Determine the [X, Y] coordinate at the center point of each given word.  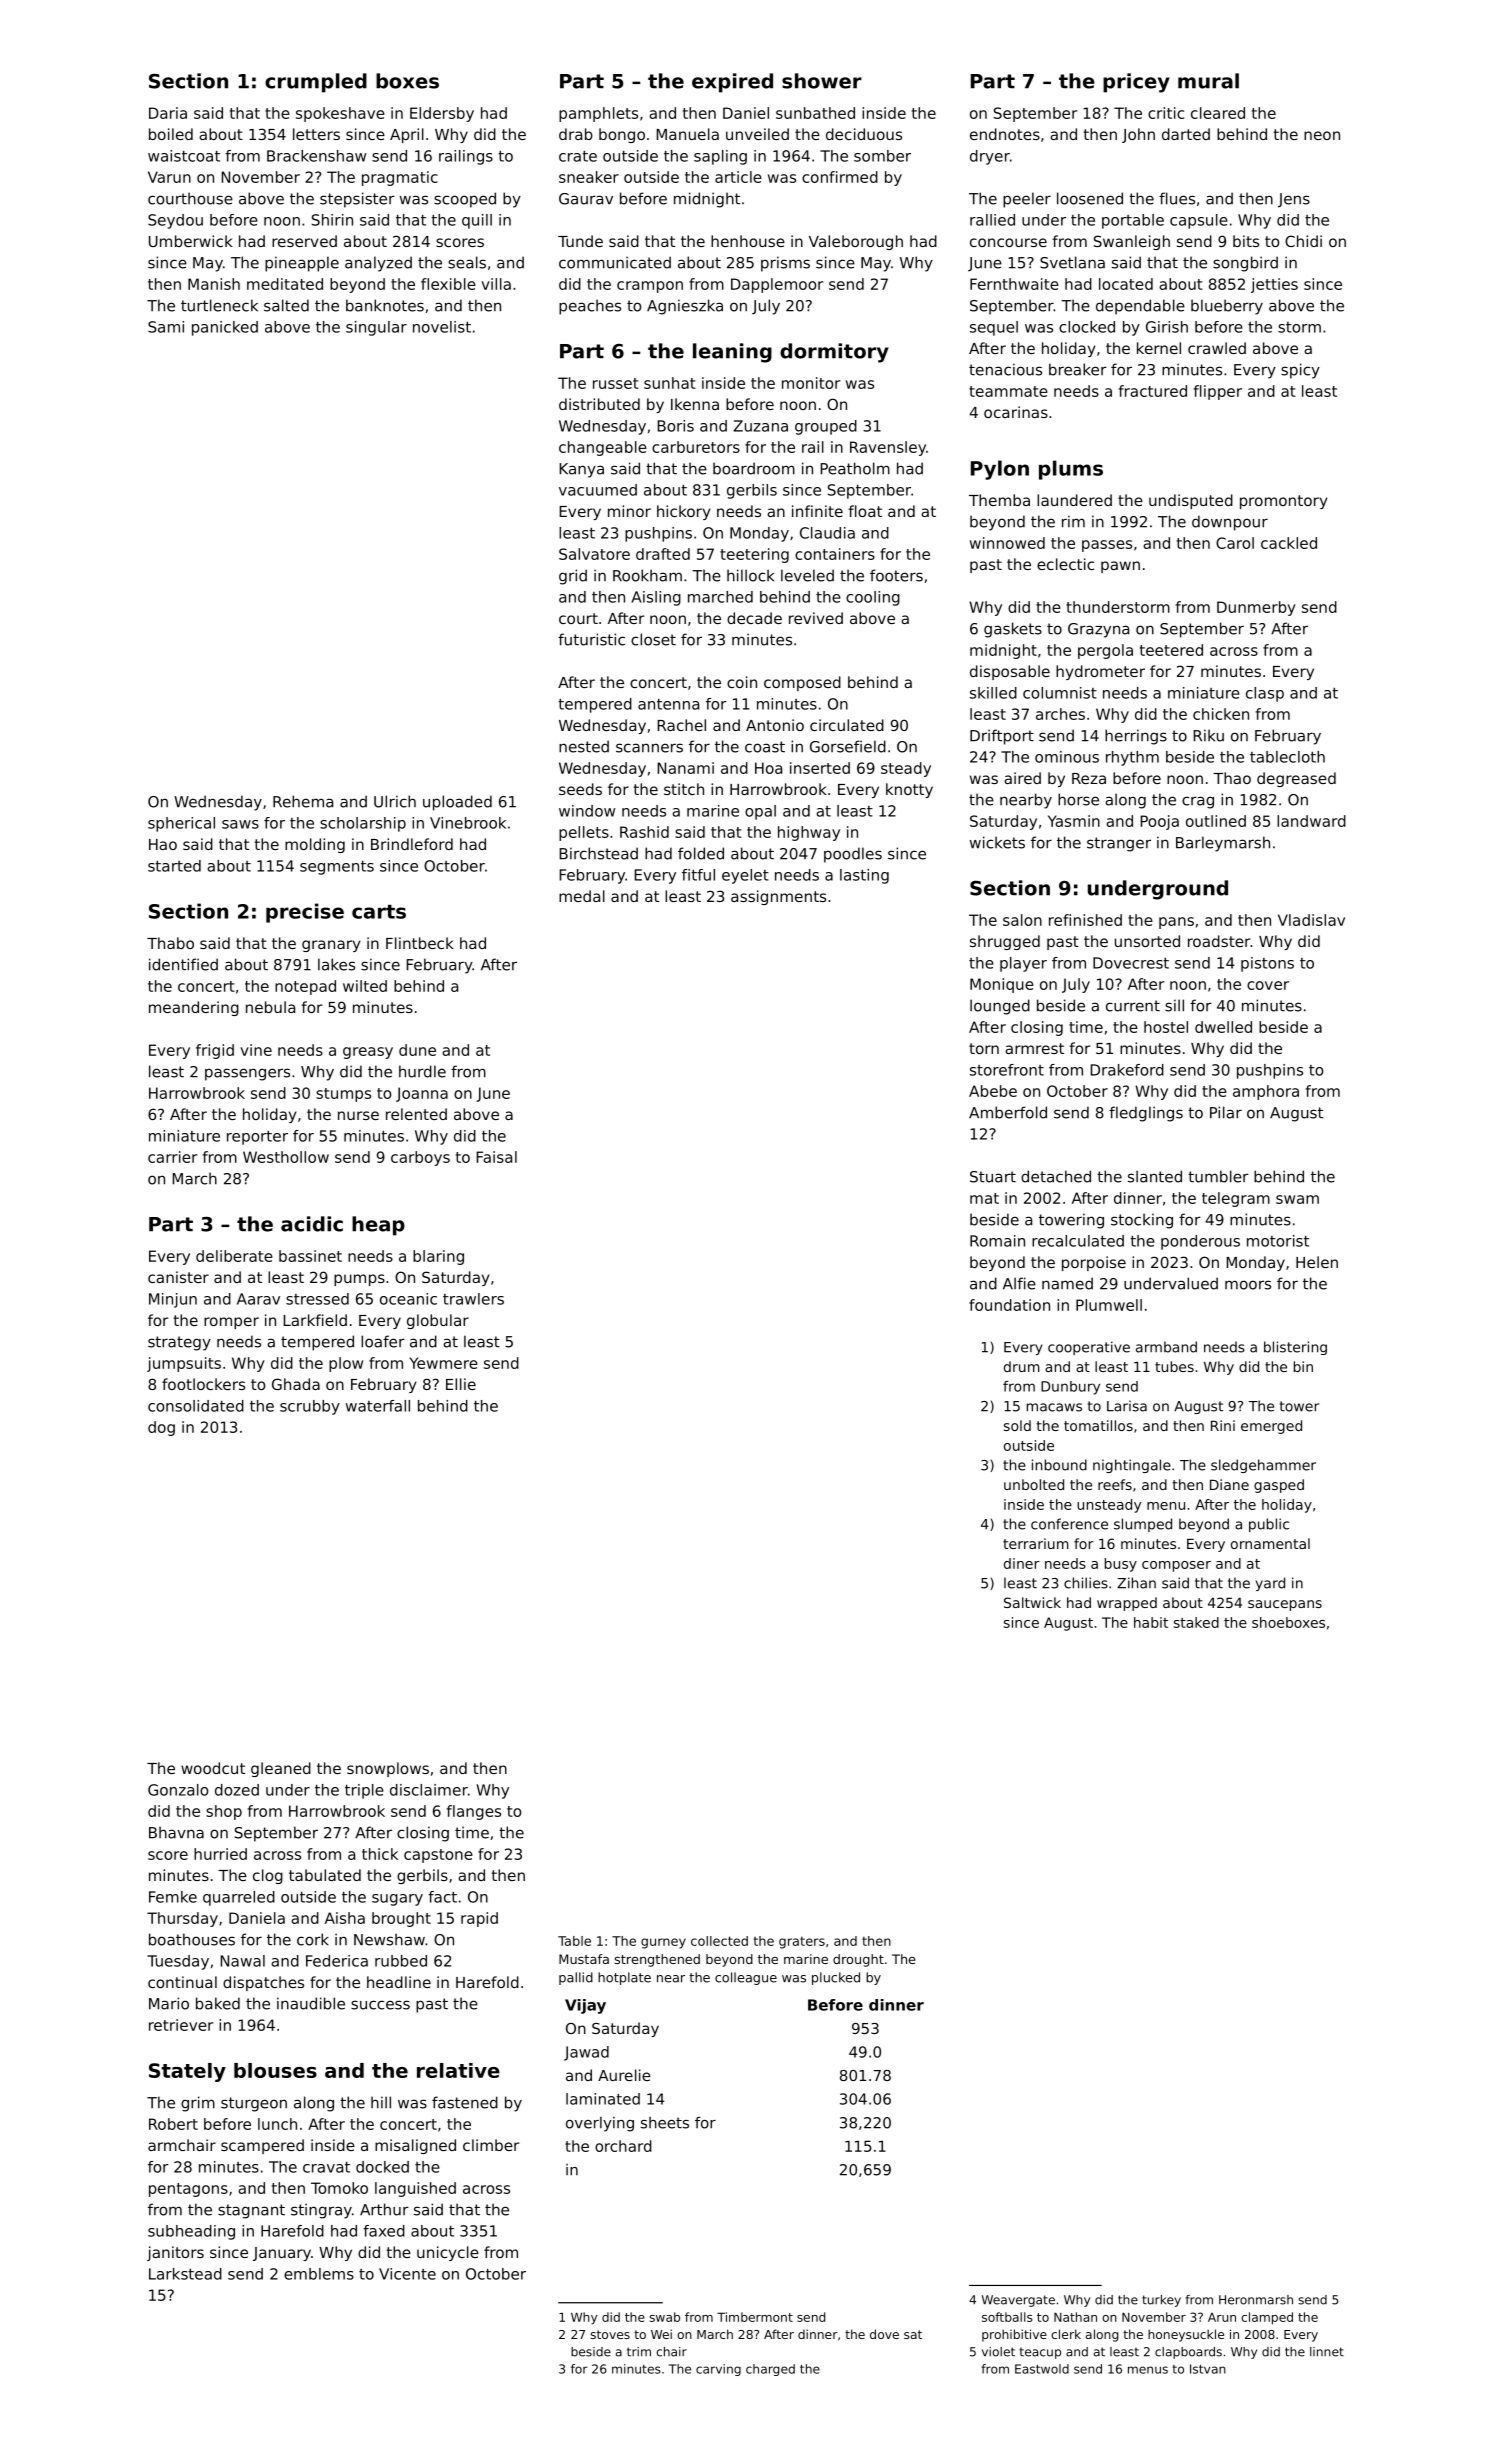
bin [1303, 1366]
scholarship [363, 824]
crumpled [316, 83]
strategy [179, 1343]
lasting [864, 876]
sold [1017, 1425]
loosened [1090, 198]
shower [822, 81]
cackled [1289, 543]
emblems [319, 2274]
